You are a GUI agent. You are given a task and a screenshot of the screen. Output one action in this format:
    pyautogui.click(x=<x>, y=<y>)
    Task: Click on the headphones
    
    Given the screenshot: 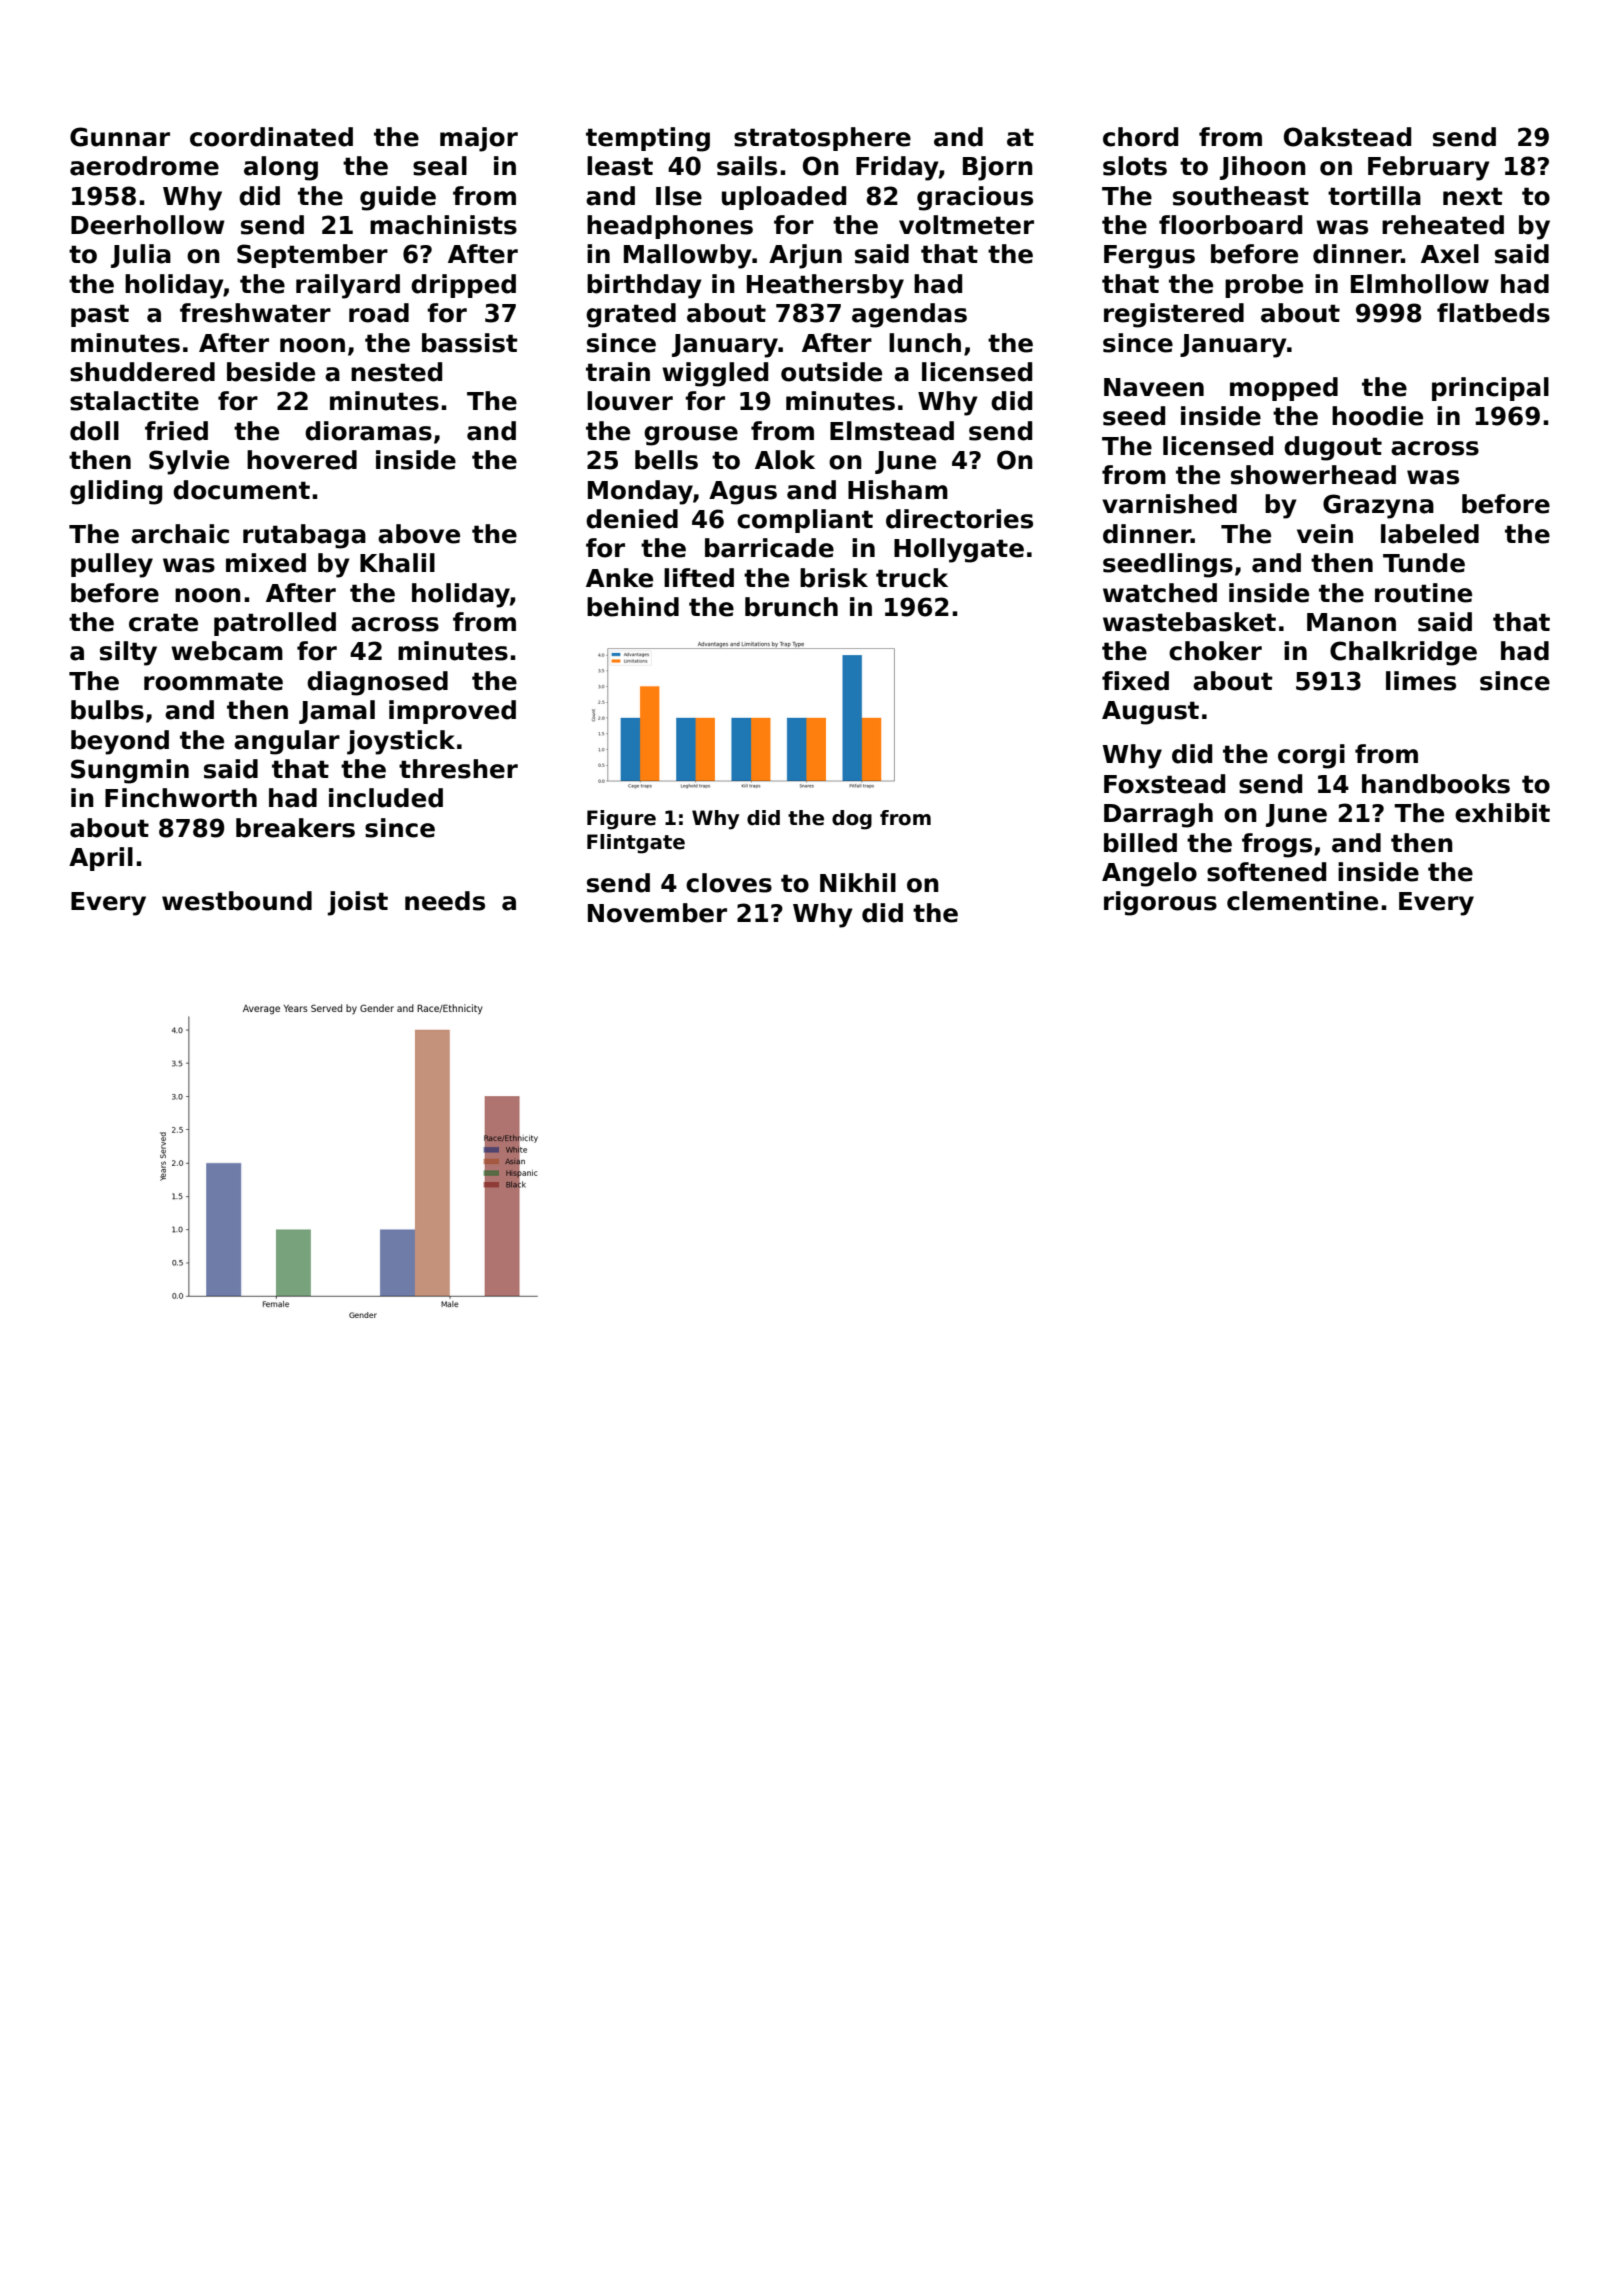 What is the action you would take?
    pyautogui.click(x=670, y=227)
